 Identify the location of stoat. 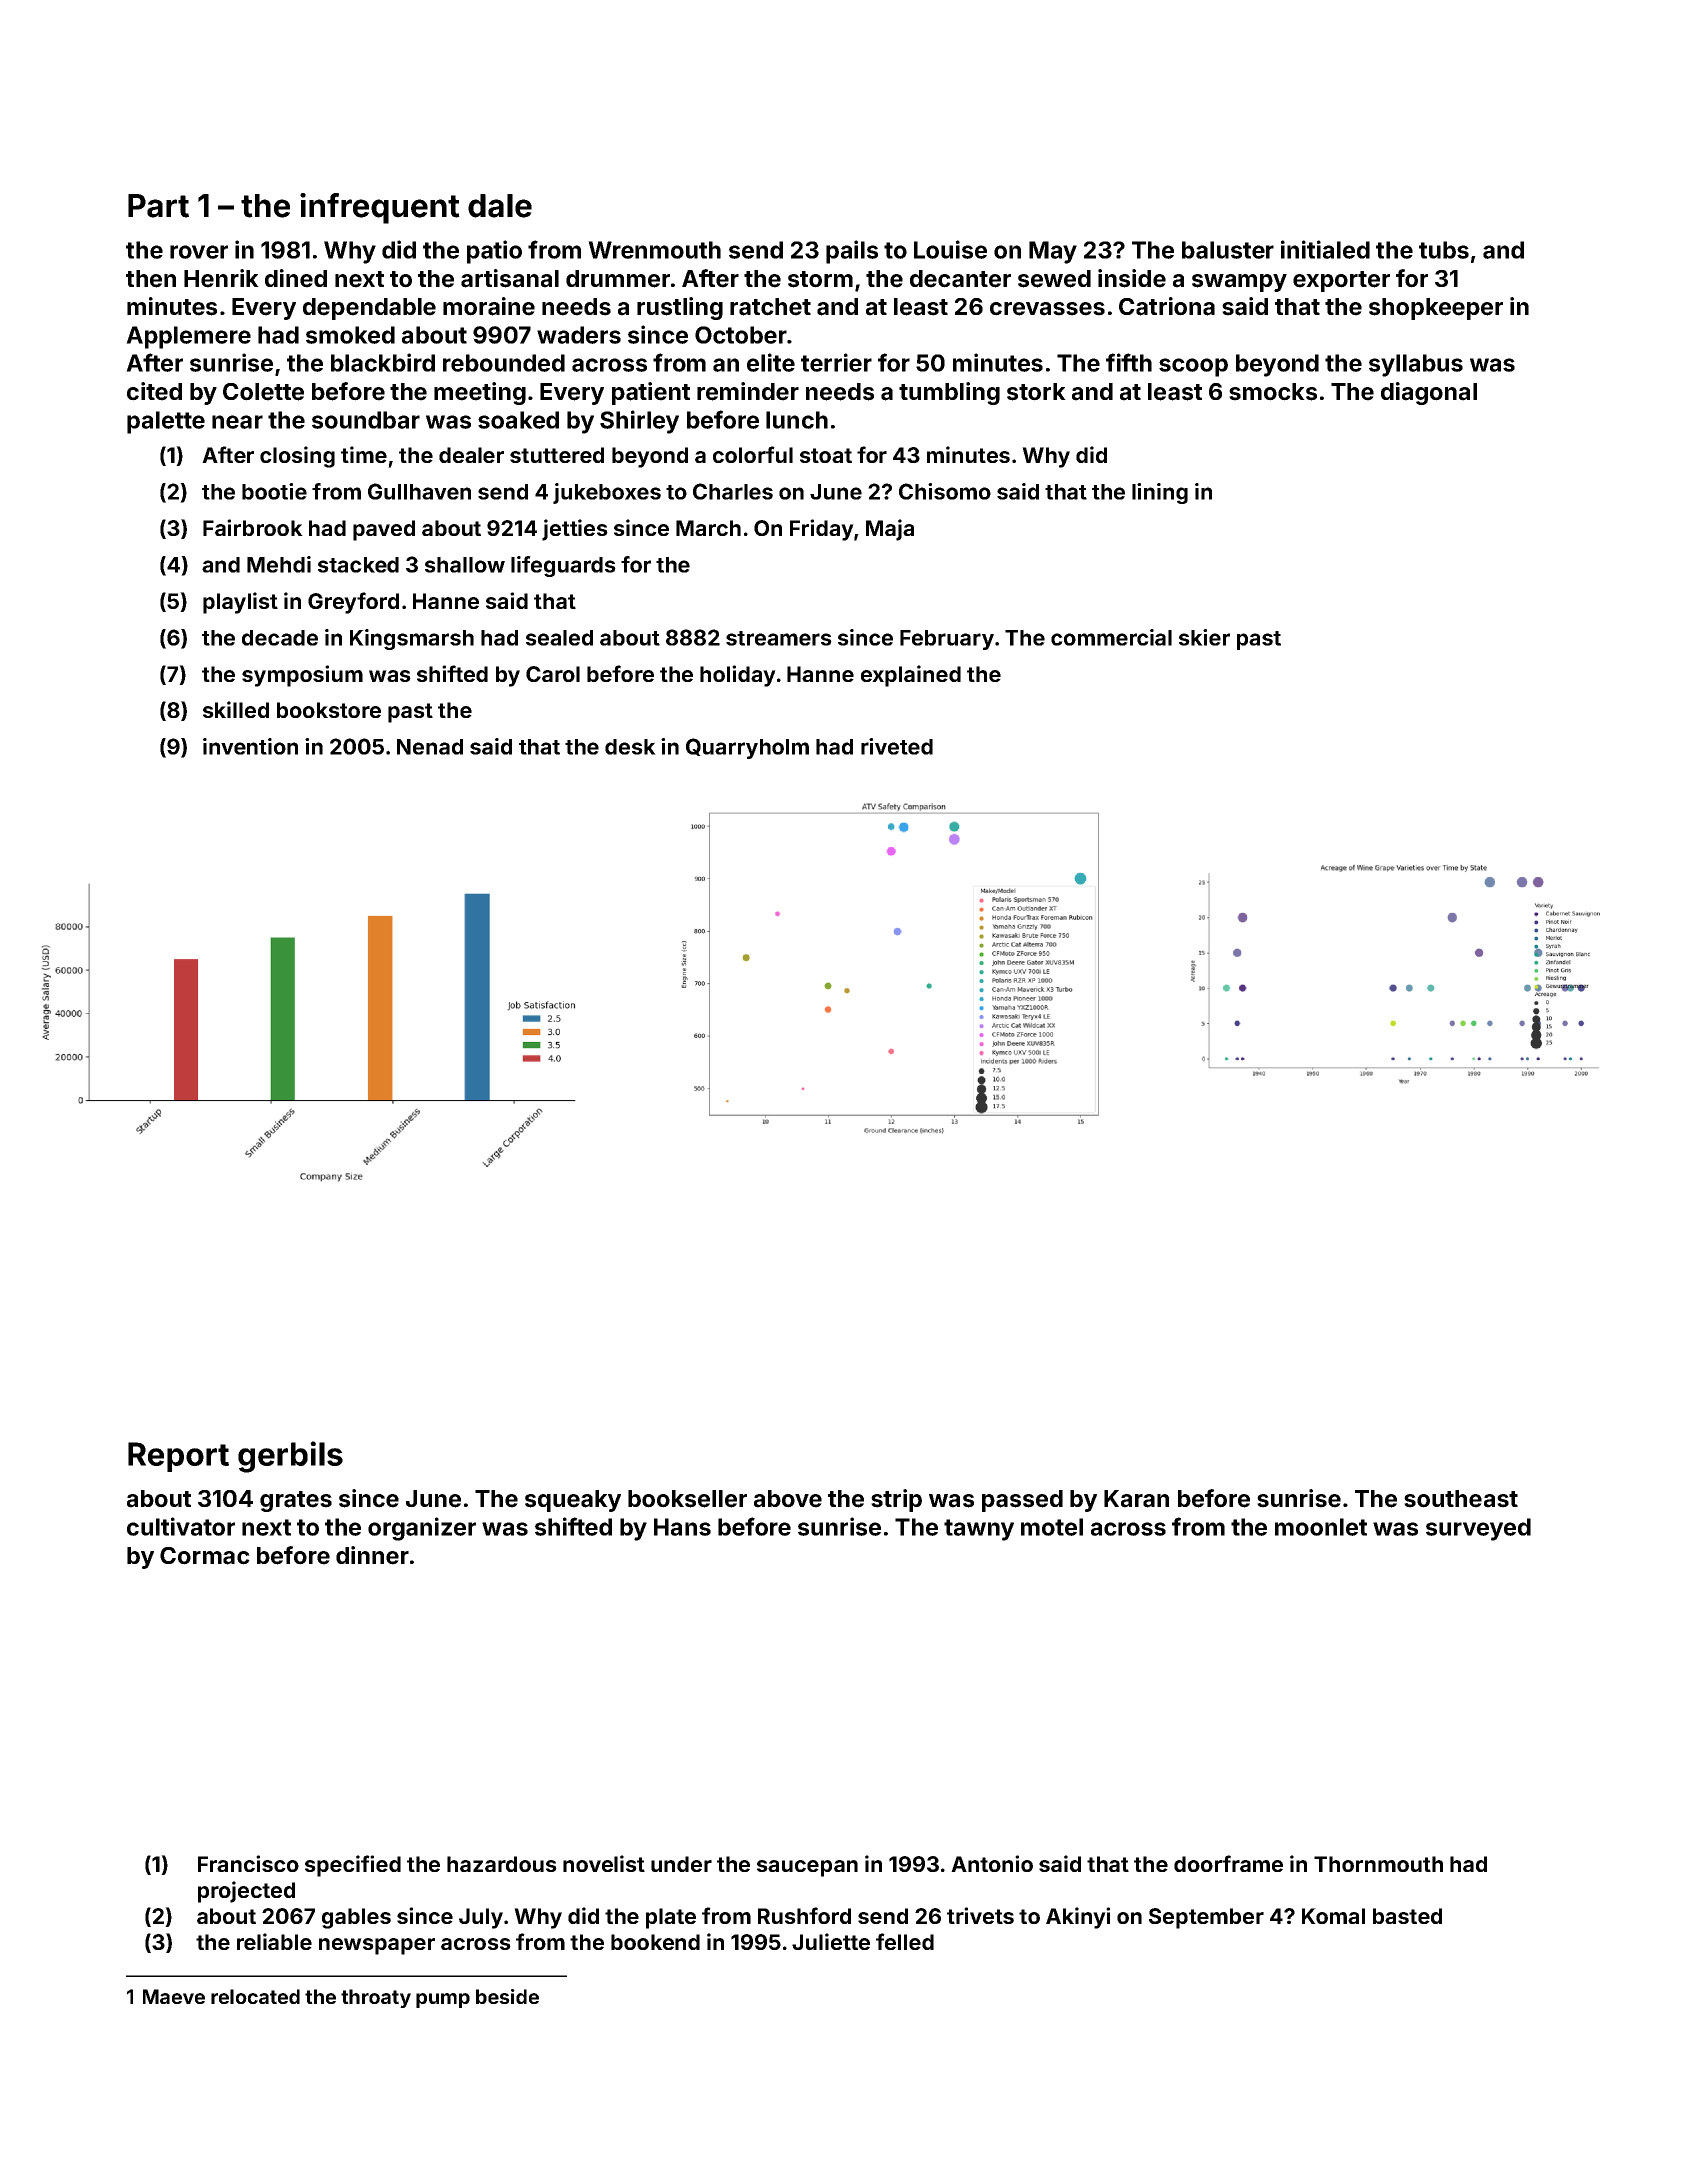
(826, 455).
